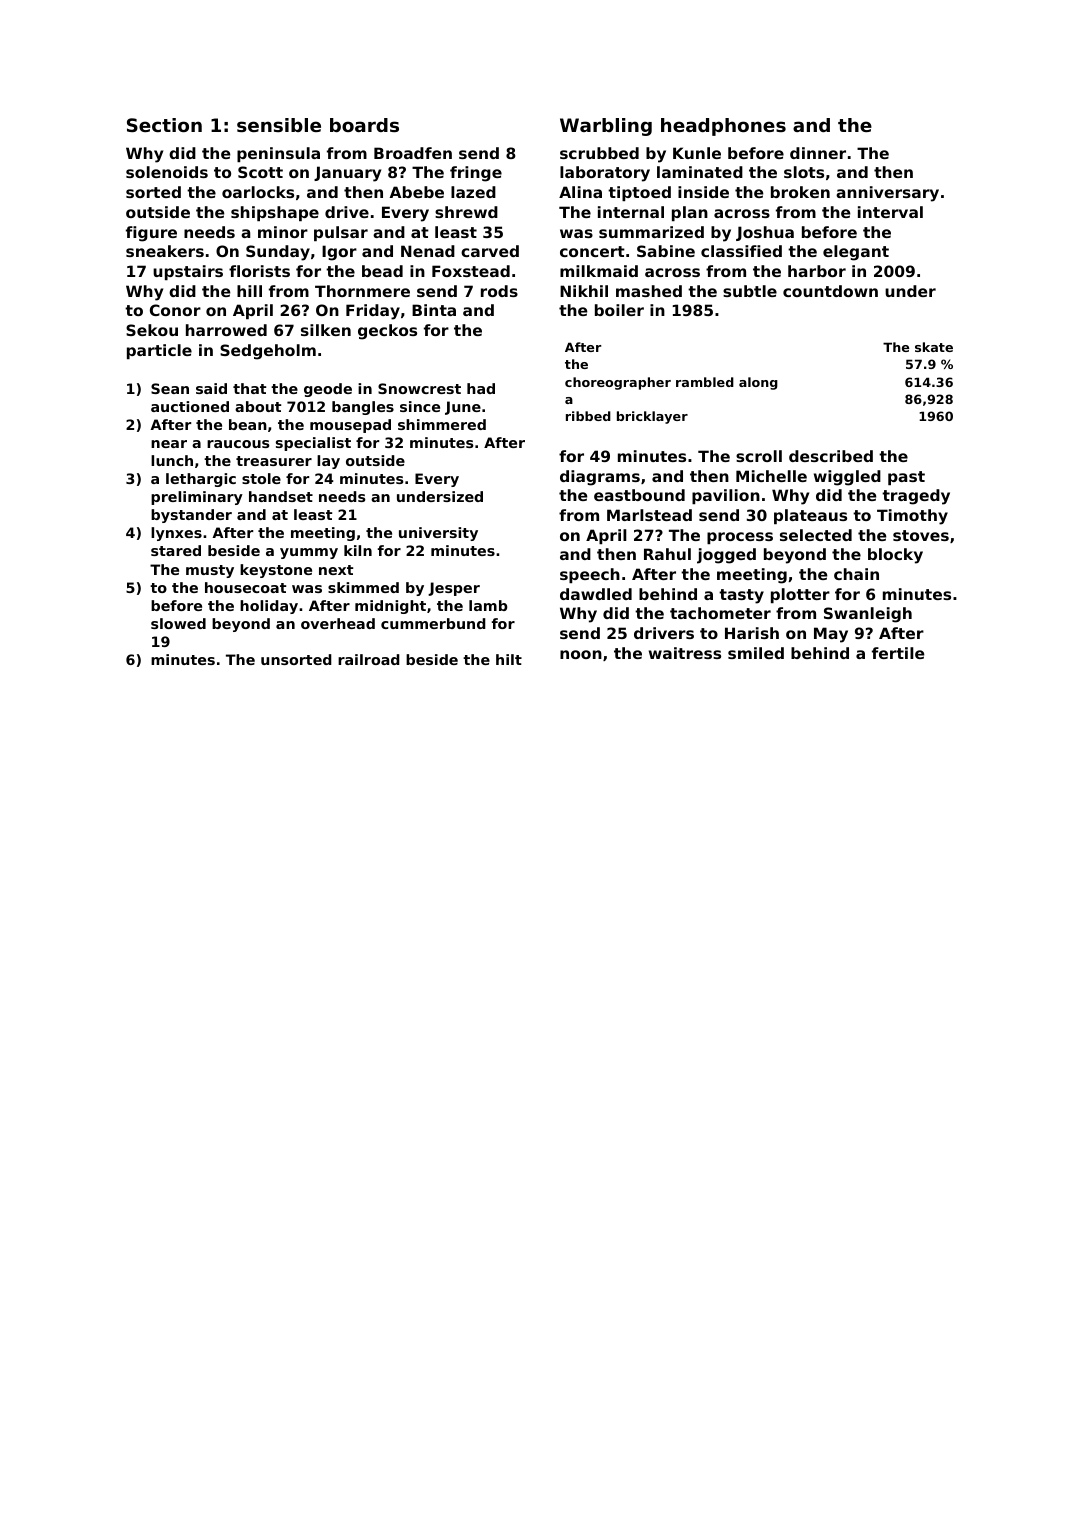 Image resolution: width=1085 pixels, height=1534 pixels. What do you see at coordinates (697, 153) in the screenshot?
I see `Kunle` at bounding box center [697, 153].
